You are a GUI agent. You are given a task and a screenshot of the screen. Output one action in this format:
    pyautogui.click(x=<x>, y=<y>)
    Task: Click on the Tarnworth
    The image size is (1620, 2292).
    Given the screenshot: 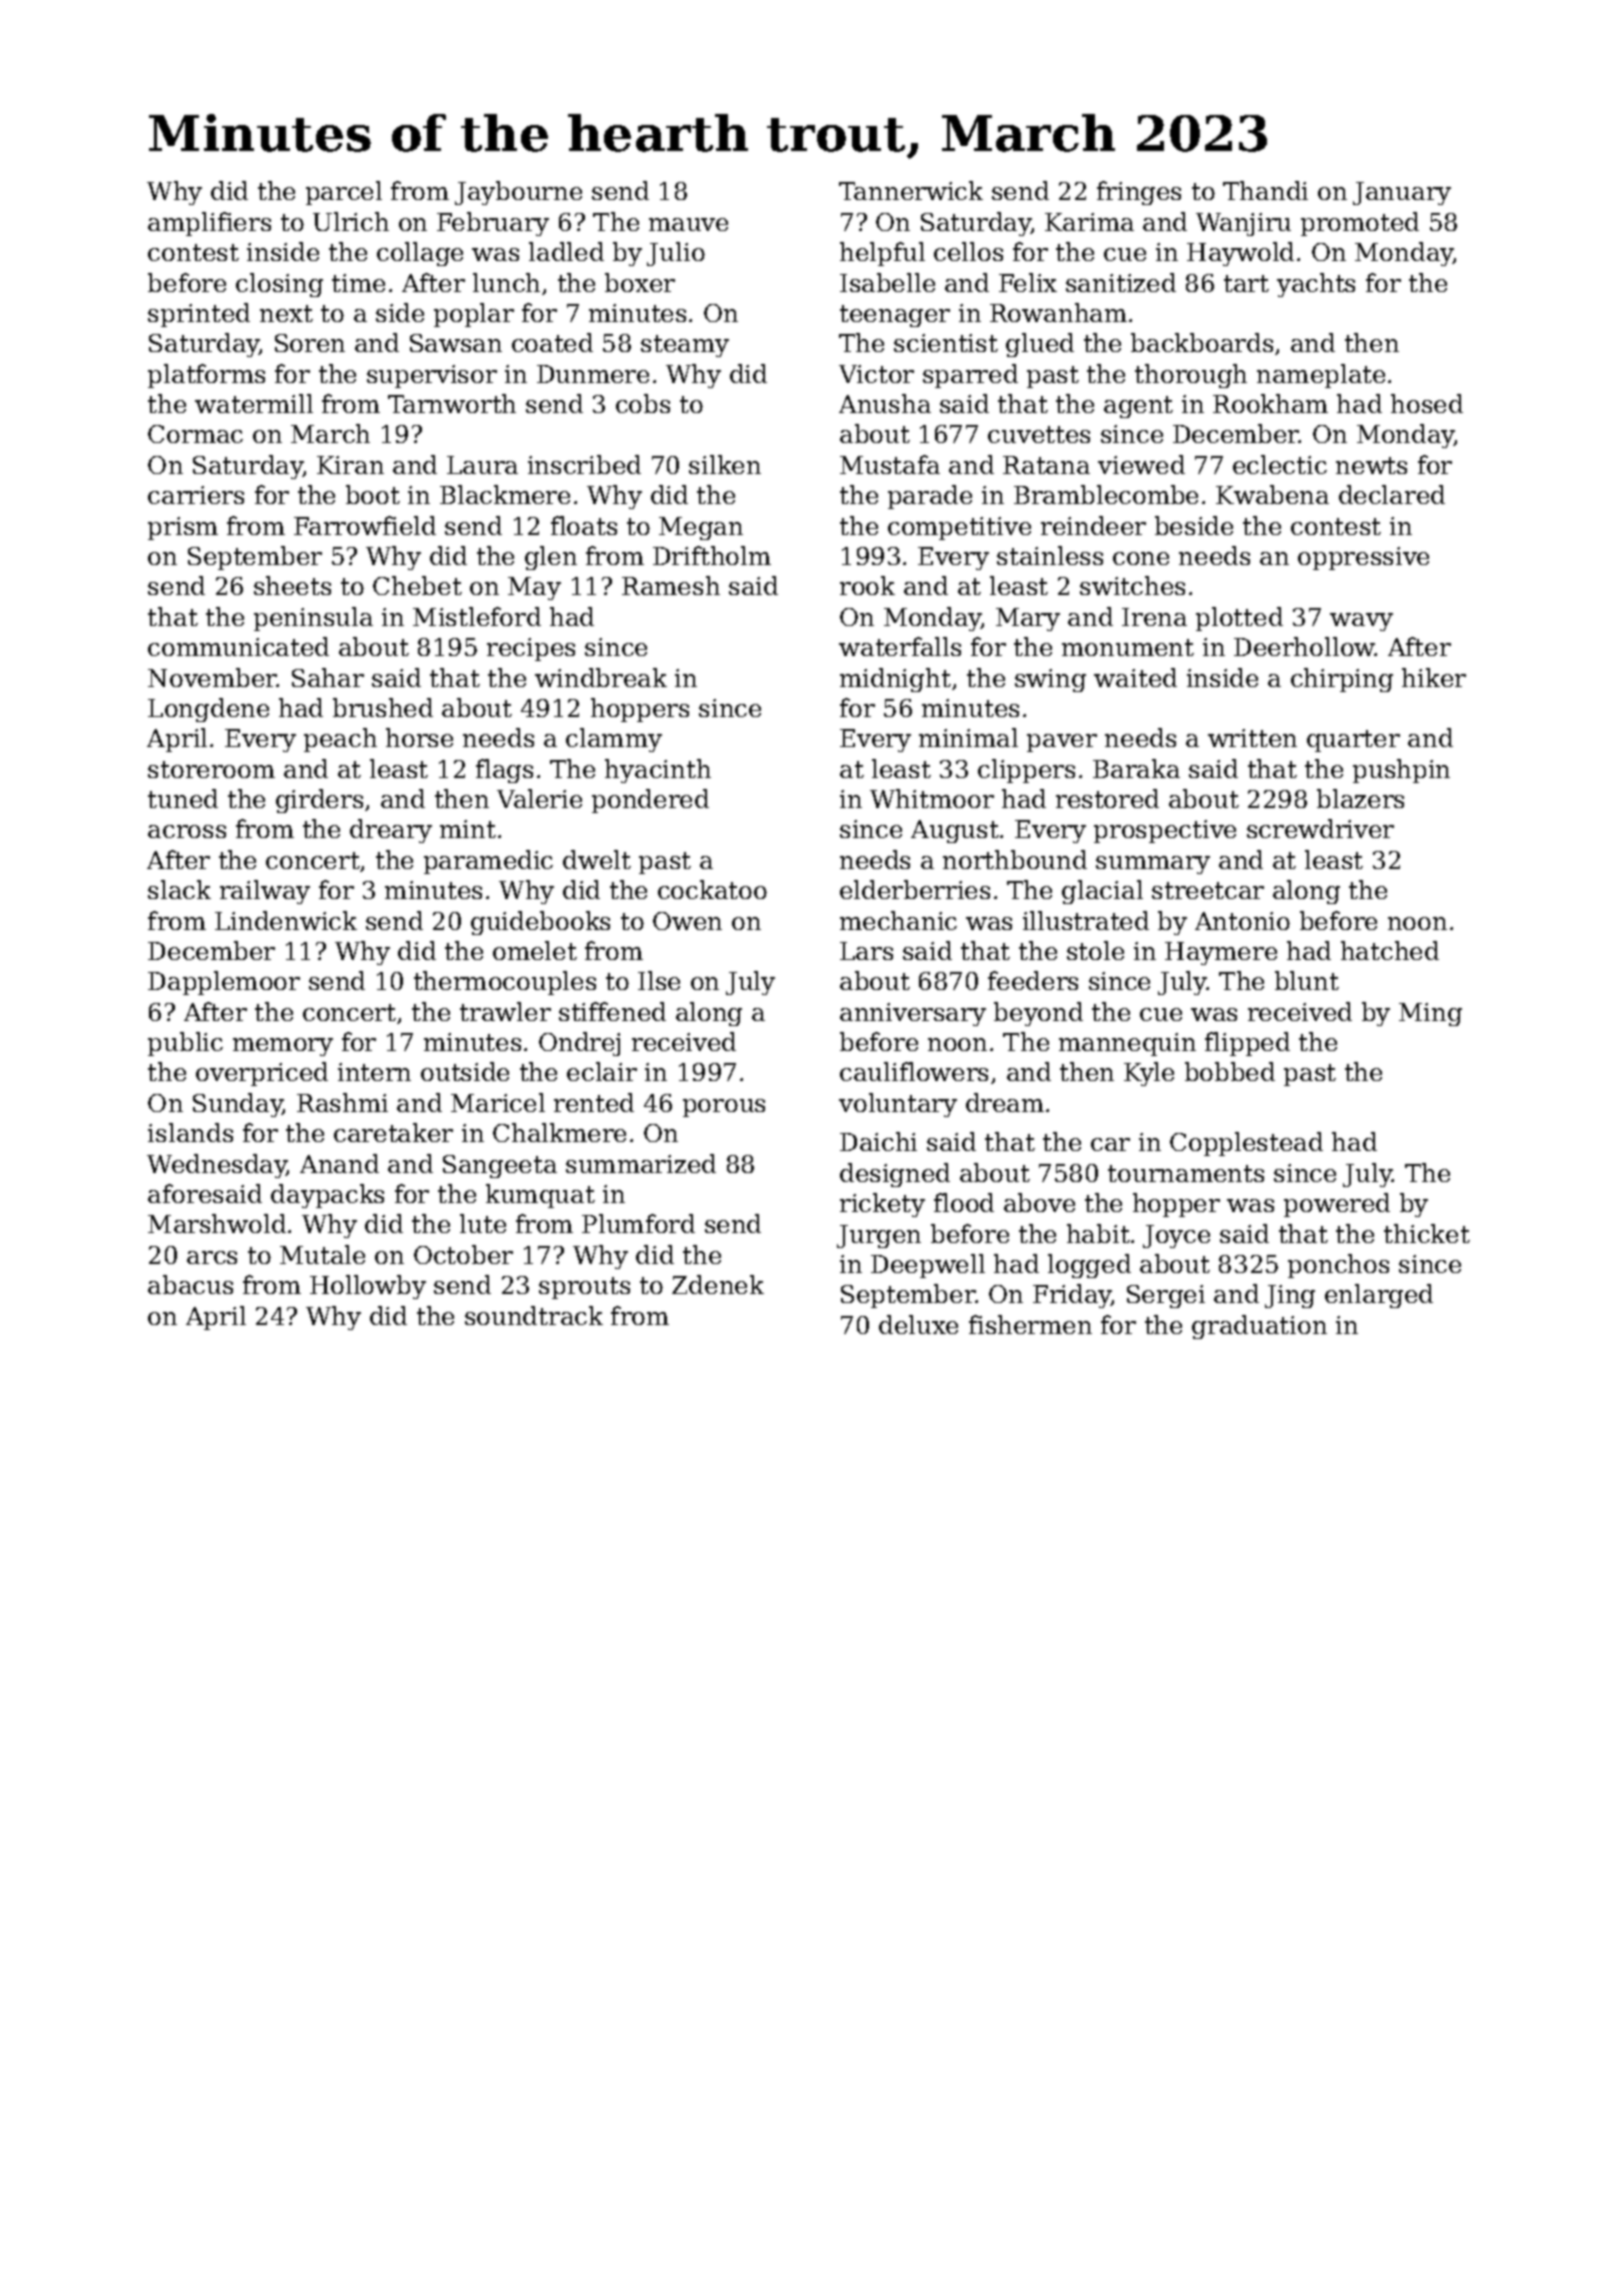 What is the action you would take?
    pyautogui.click(x=452, y=403)
